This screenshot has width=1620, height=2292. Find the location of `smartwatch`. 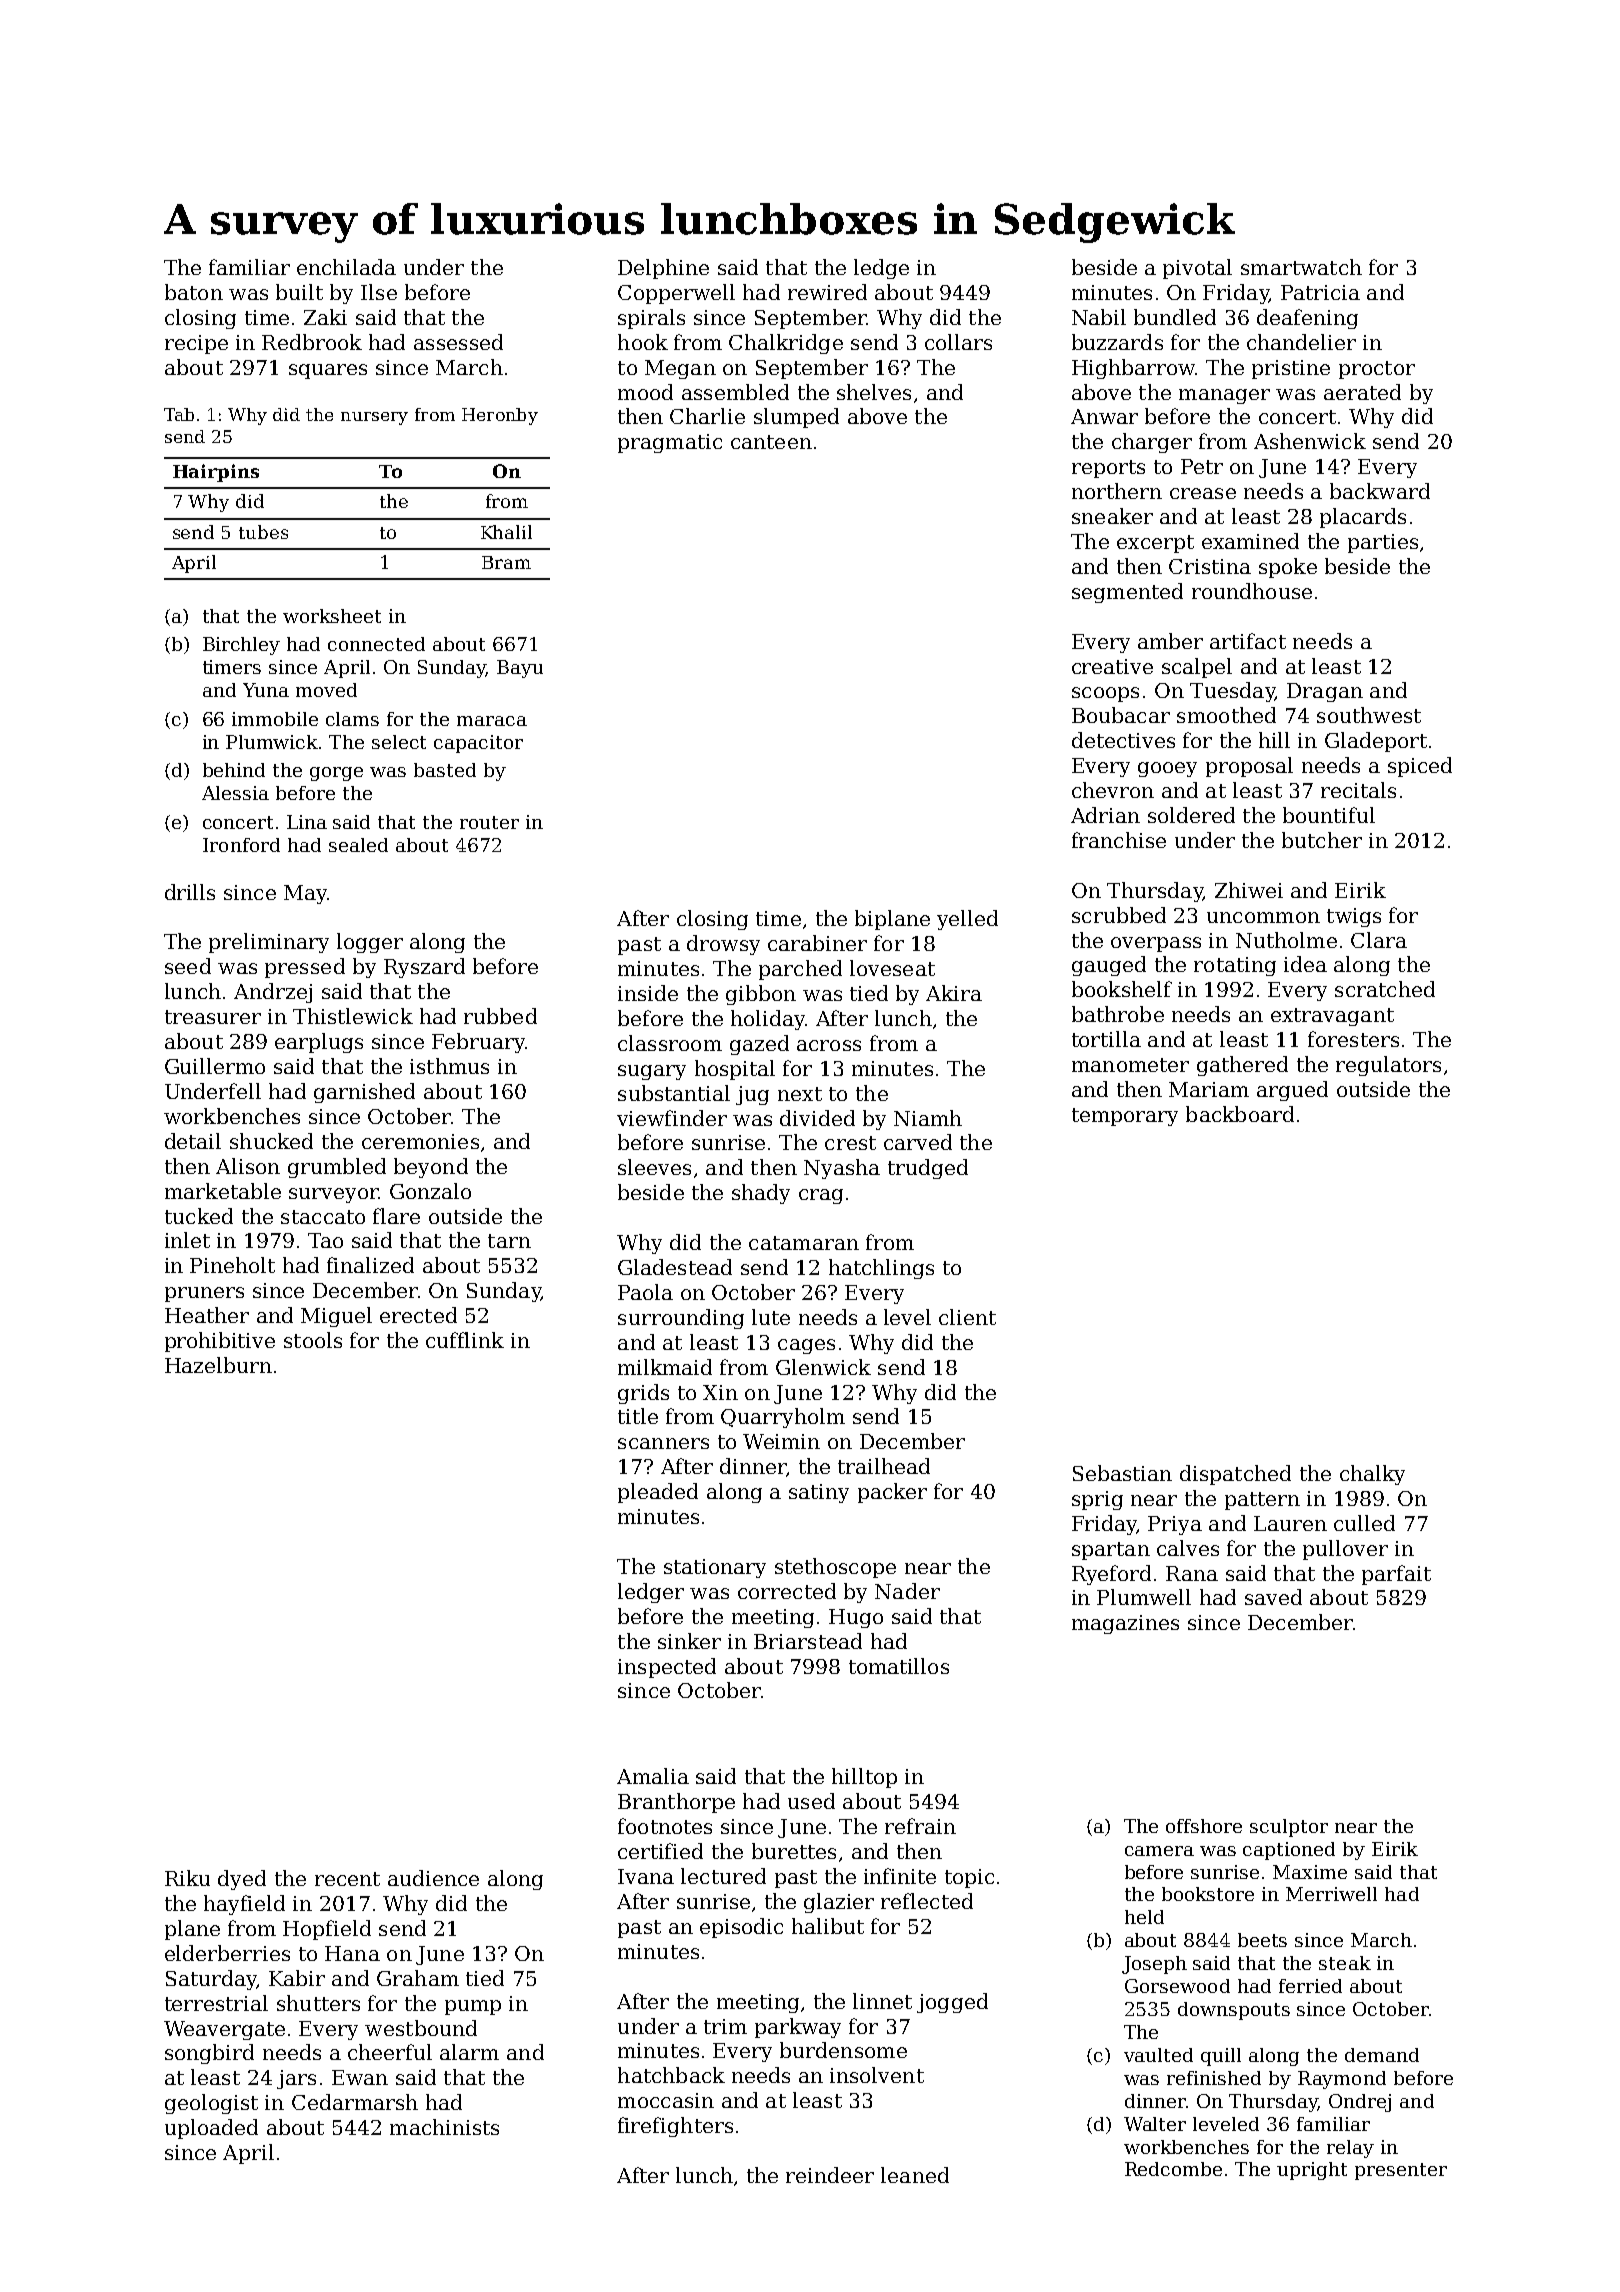

smartwatch is located at coordinates (1301, 267).
